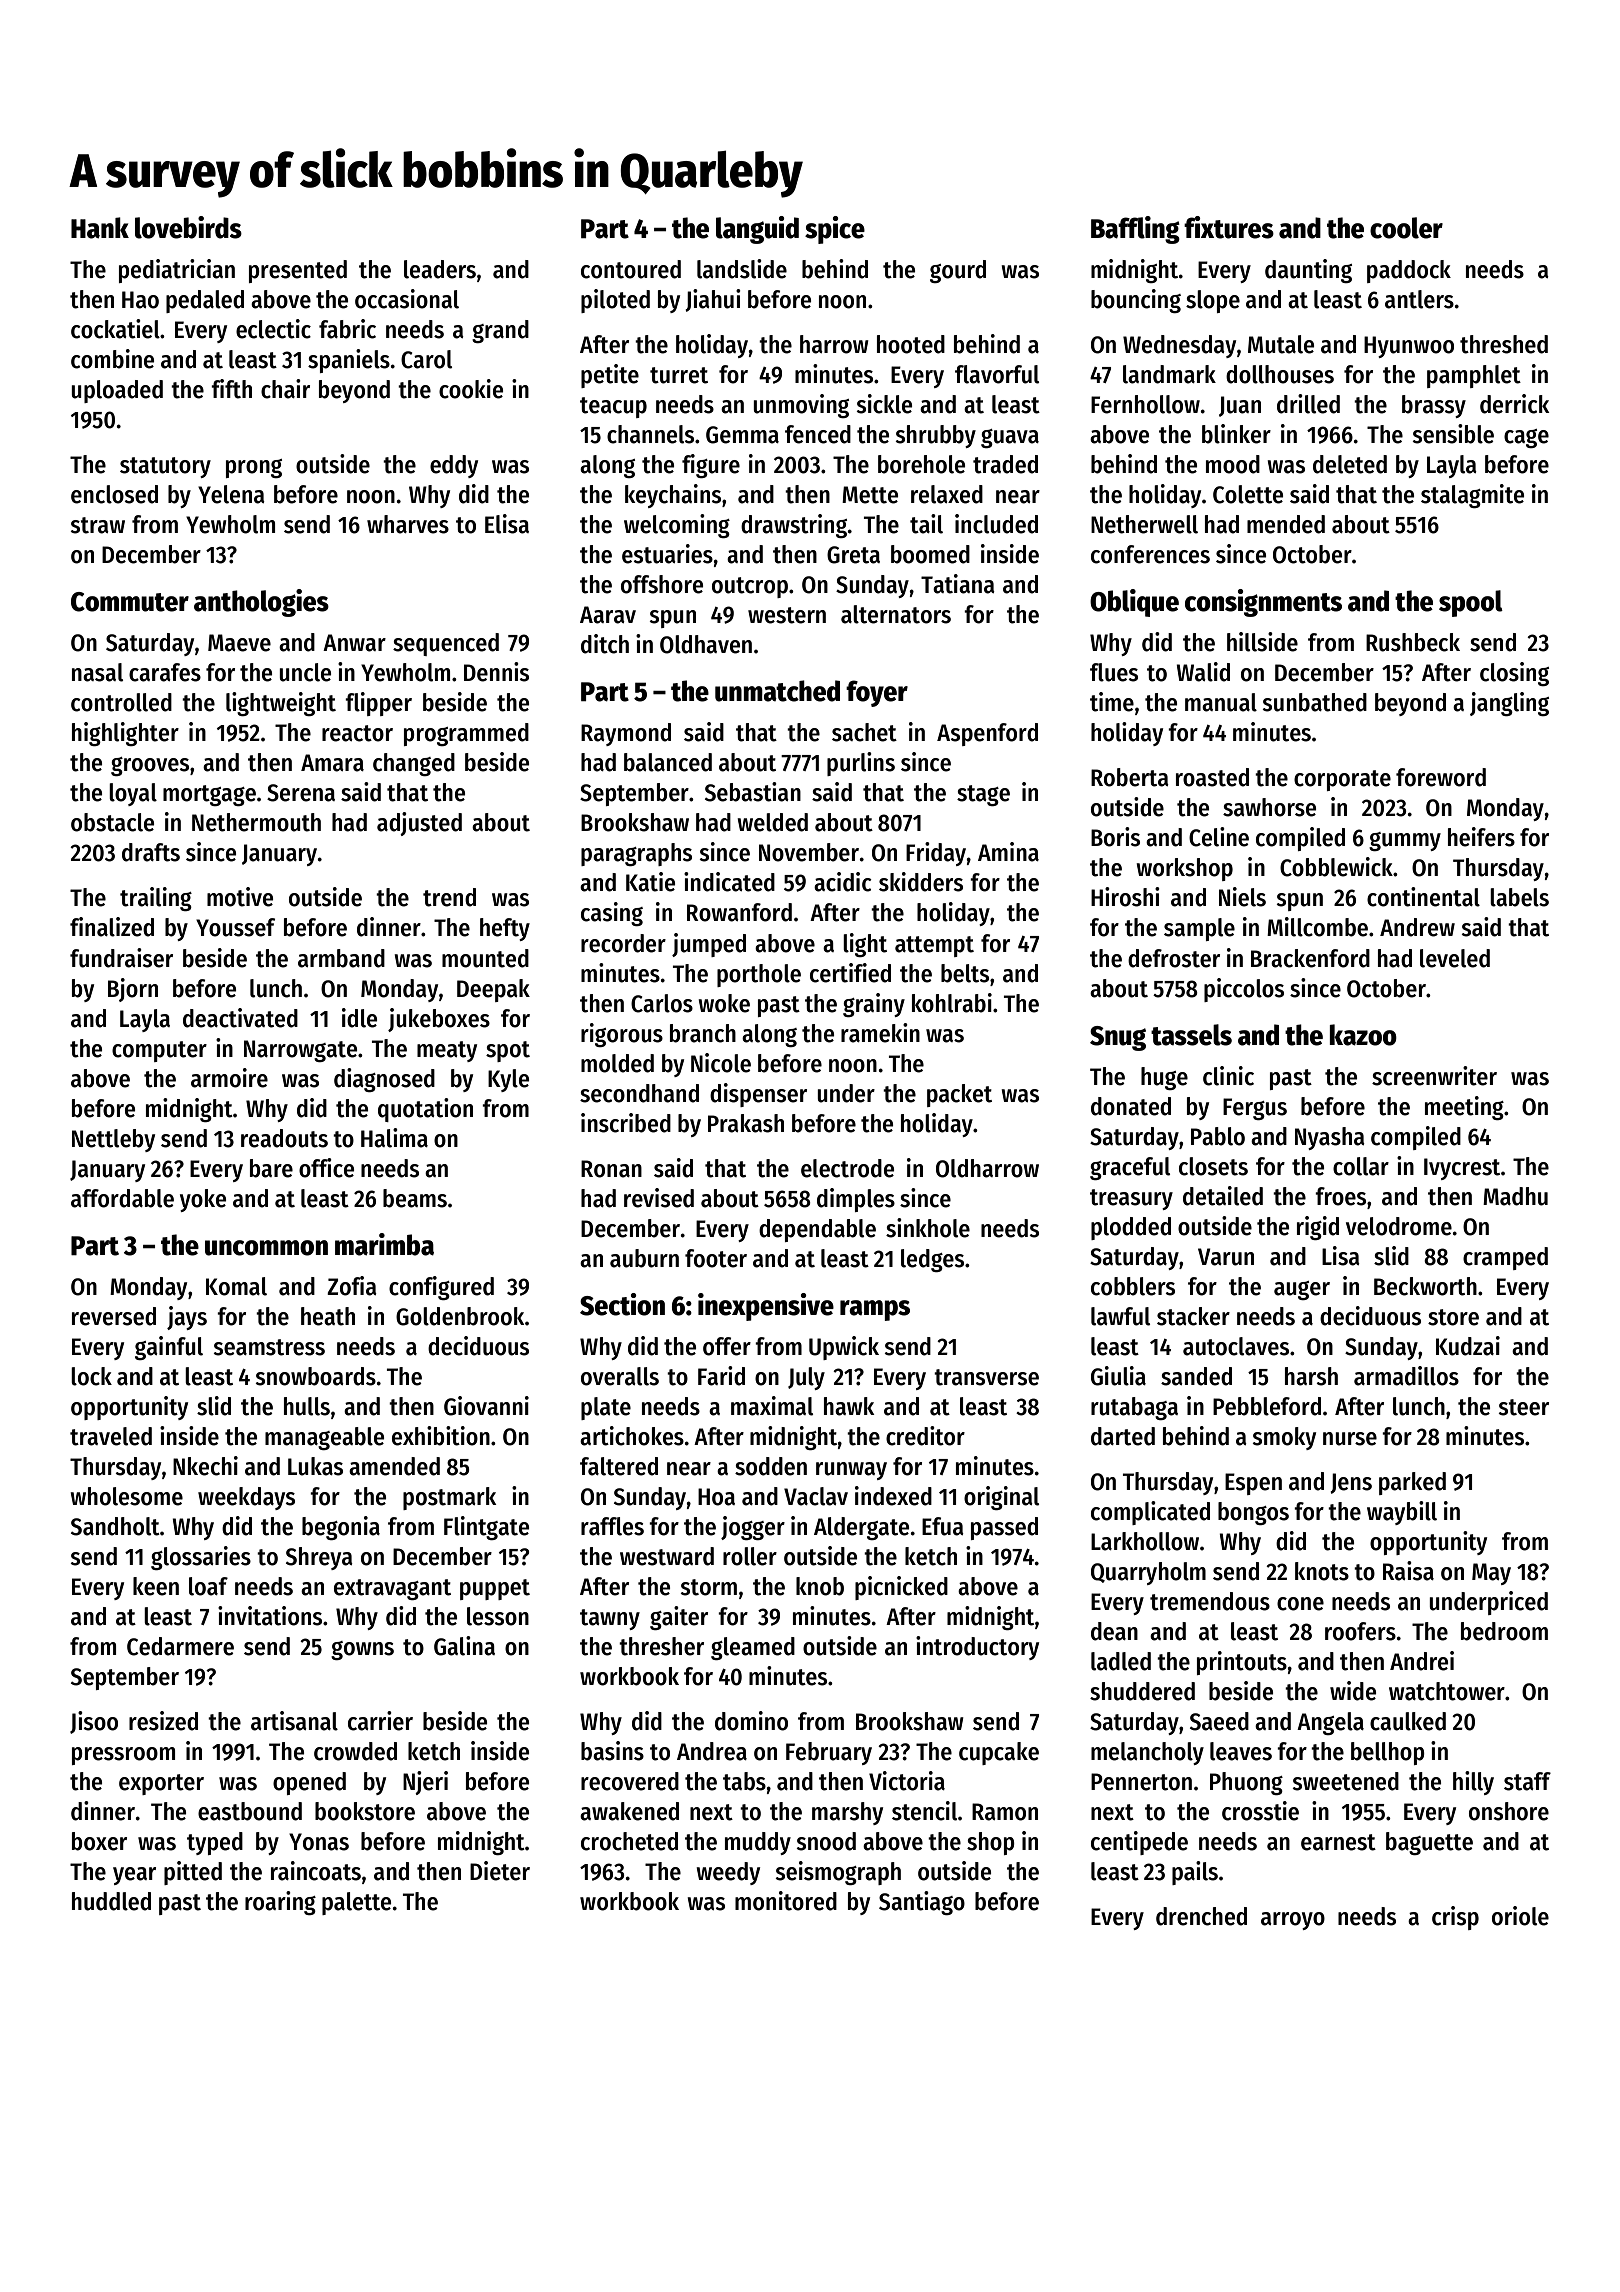 The image size is (1620, 2292). I want to click on cooler, so click(1406, 228).
